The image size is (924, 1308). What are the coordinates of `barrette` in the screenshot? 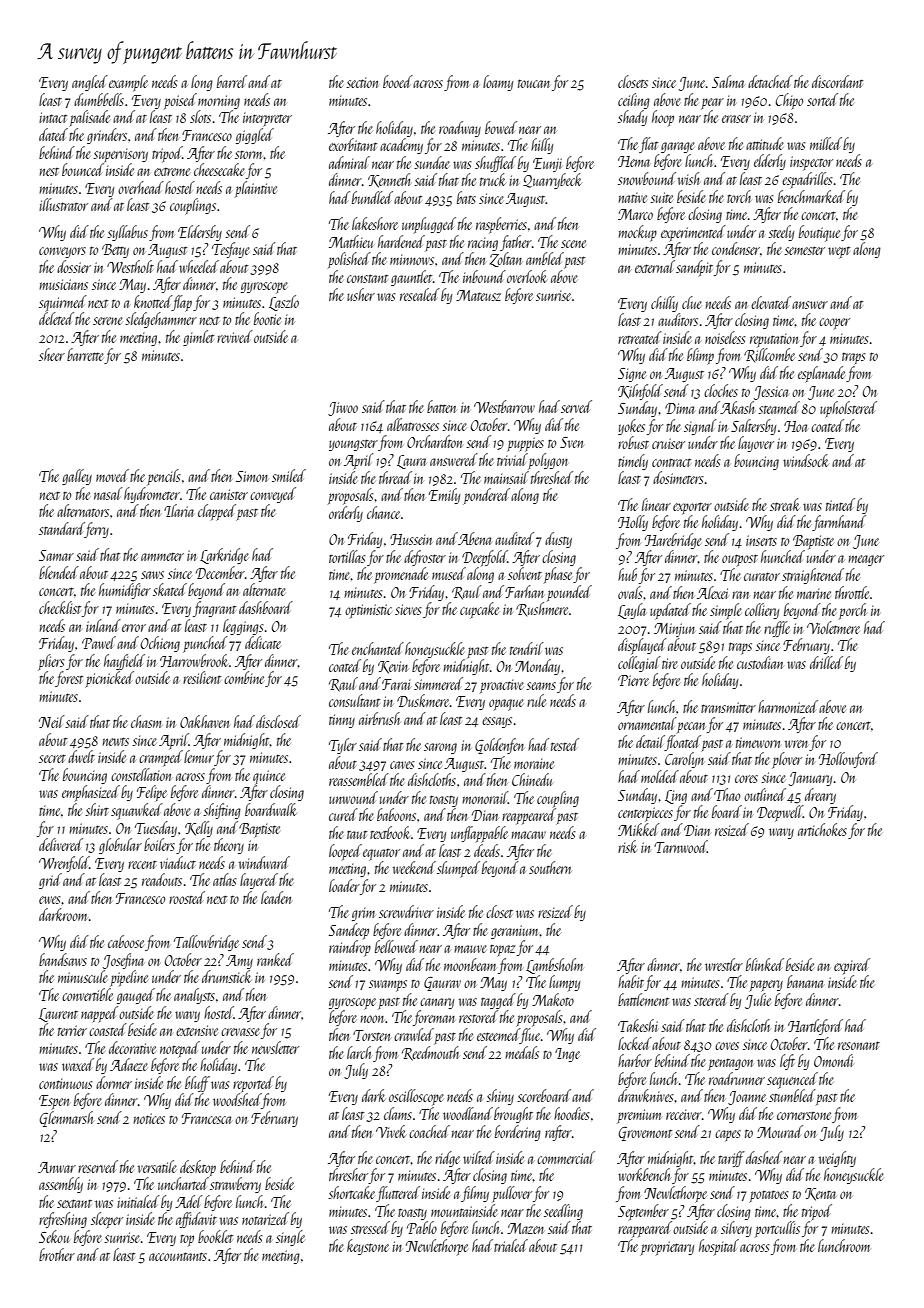 It's located at (85, 354).
